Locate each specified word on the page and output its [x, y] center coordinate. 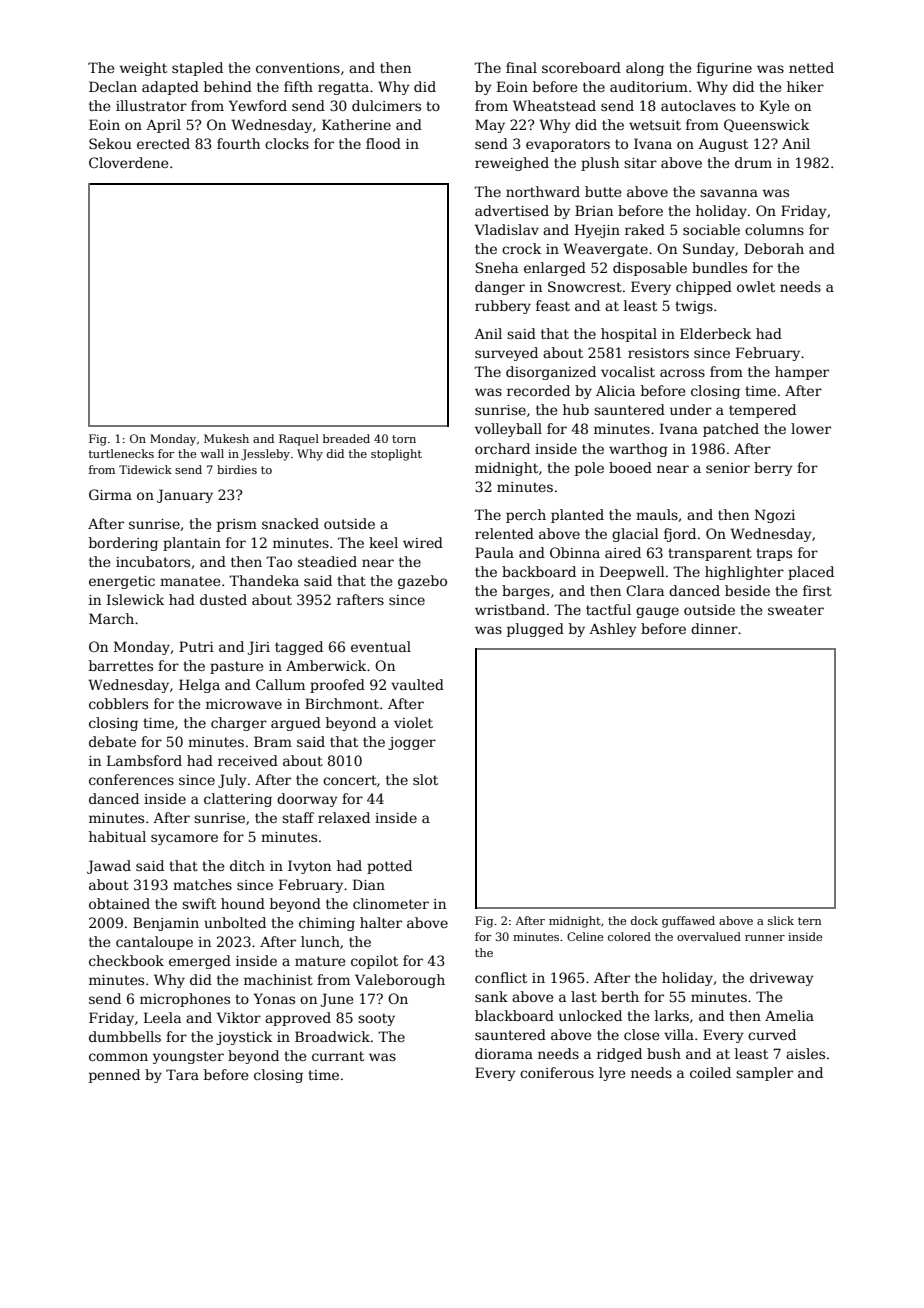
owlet [756, 286]
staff [298, 817]
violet [413, 722]
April [163, 126]
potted [389, 867]
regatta [343, 88]
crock [521, 248]
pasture [236, 667]
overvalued [709, 936]
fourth [238, 143]
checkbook [126, 960]
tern [809, 921]
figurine [724, 69]
